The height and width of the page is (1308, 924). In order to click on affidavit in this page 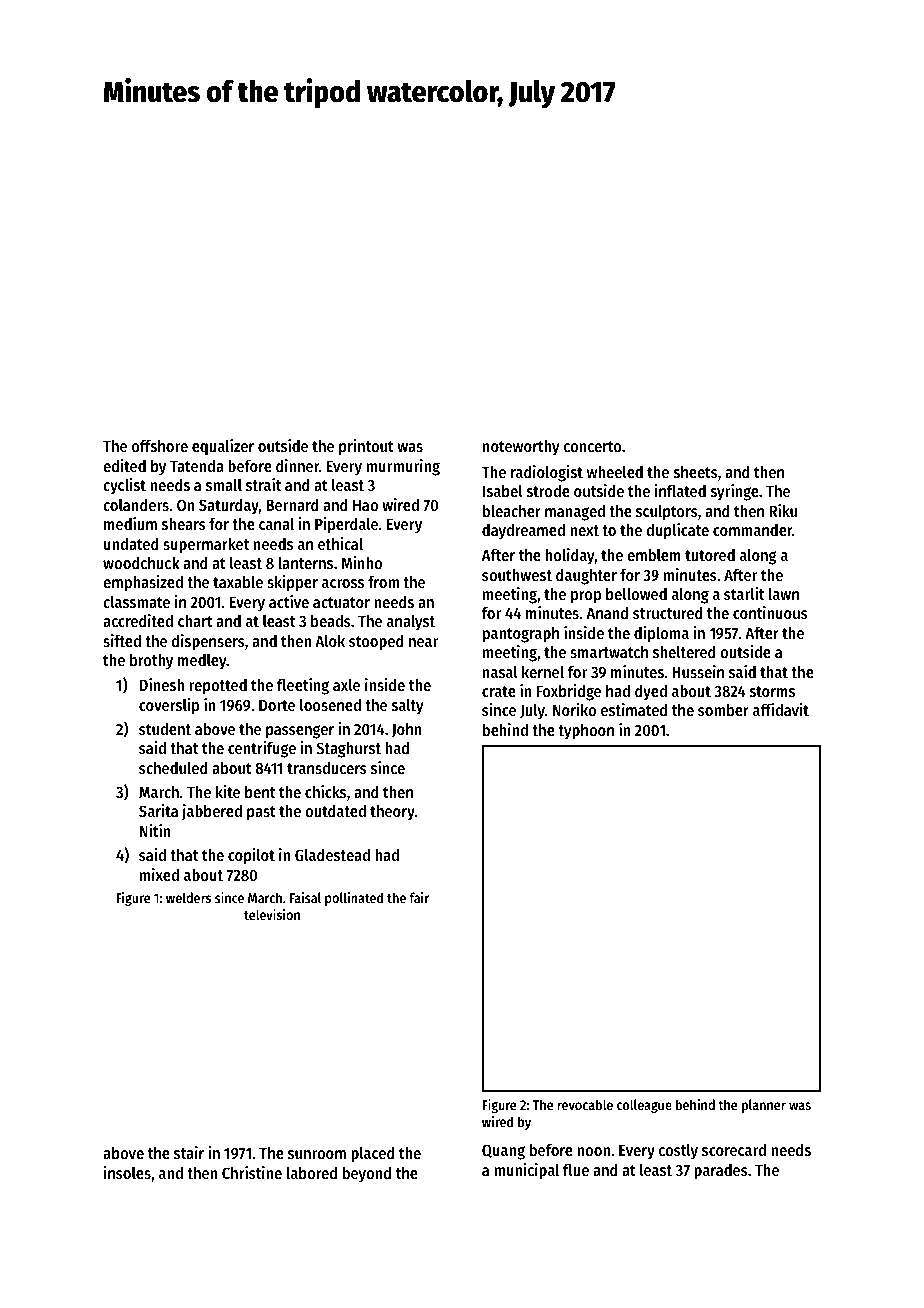, I will do `click(781, 709)`.
